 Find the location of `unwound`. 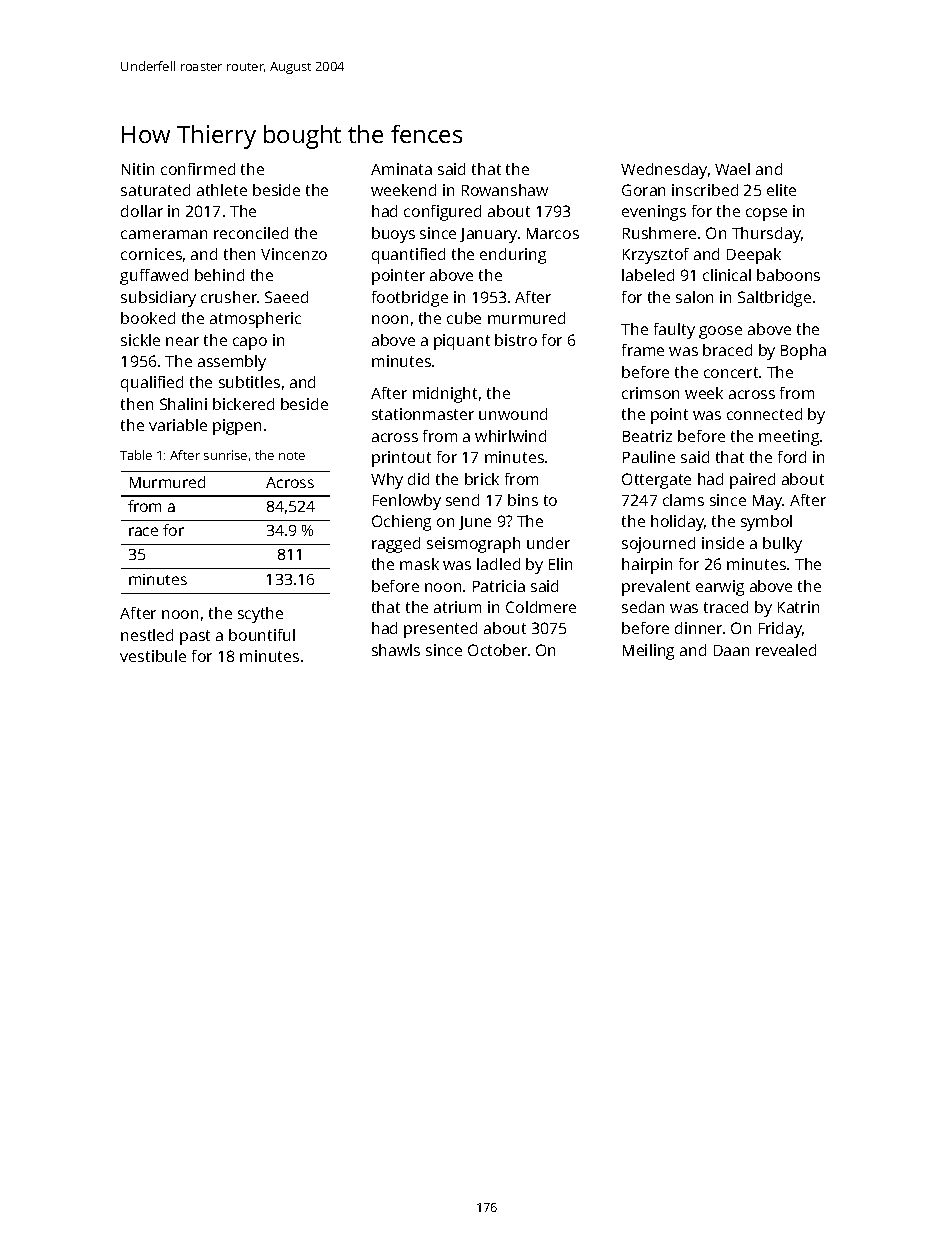

unwound is located at coordinates (513, 414).
